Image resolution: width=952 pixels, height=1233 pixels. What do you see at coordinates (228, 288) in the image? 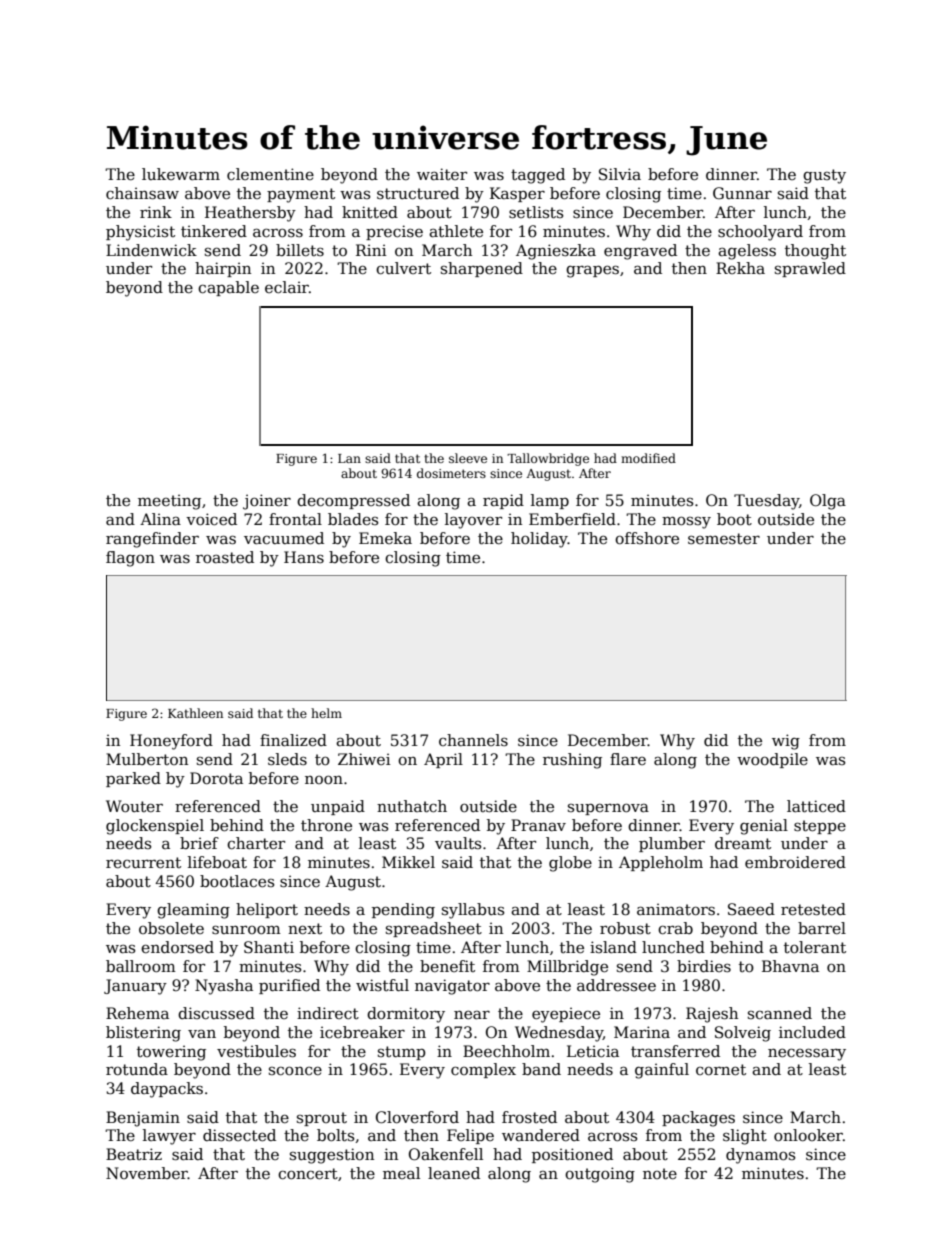
I see `capable` at bounding box center [228, 288].
